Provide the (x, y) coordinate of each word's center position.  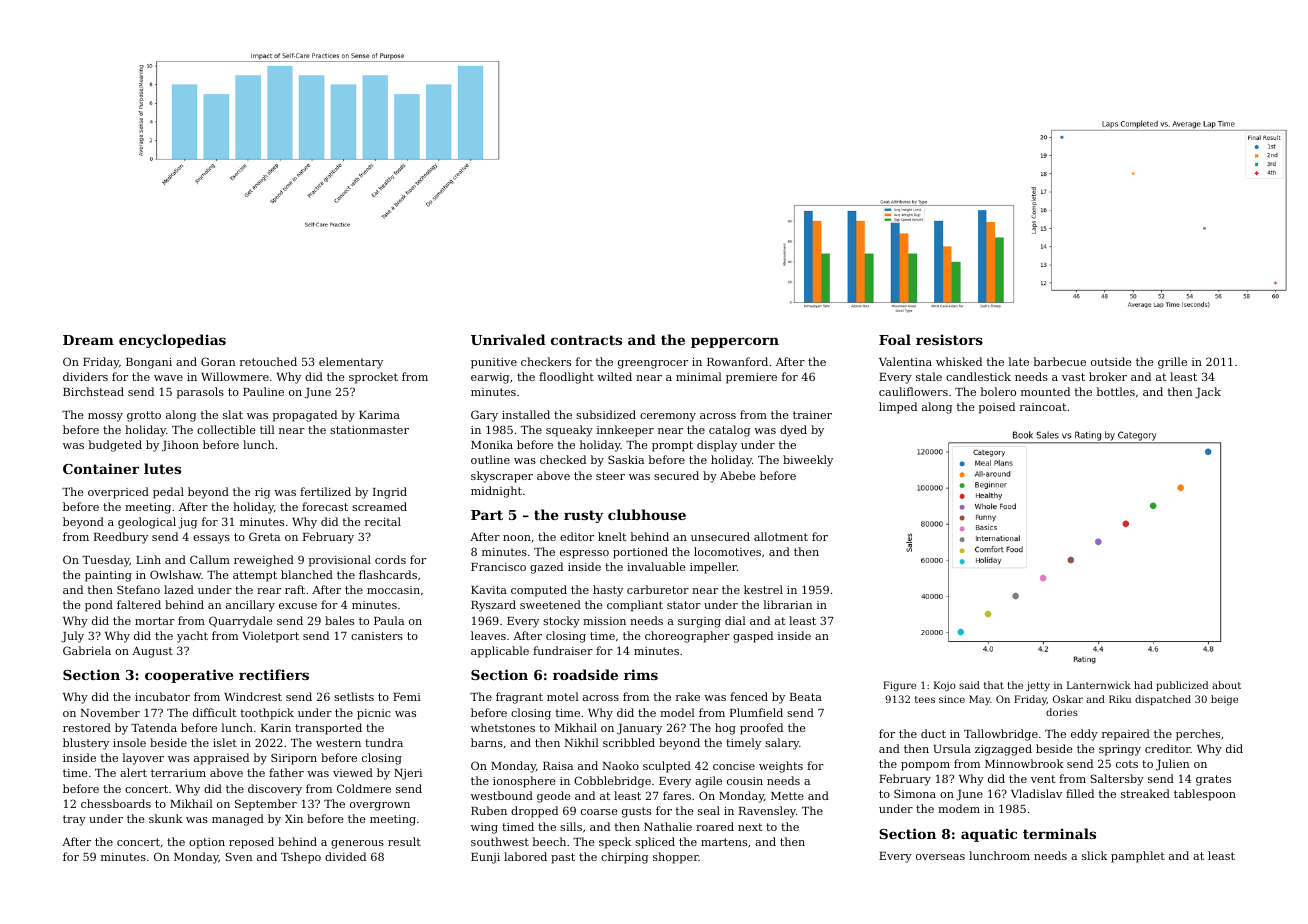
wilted (614, 376)
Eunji (485, 858)
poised (997, 408)
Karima (379, 415)
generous (357, 844)
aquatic (989, 835)
